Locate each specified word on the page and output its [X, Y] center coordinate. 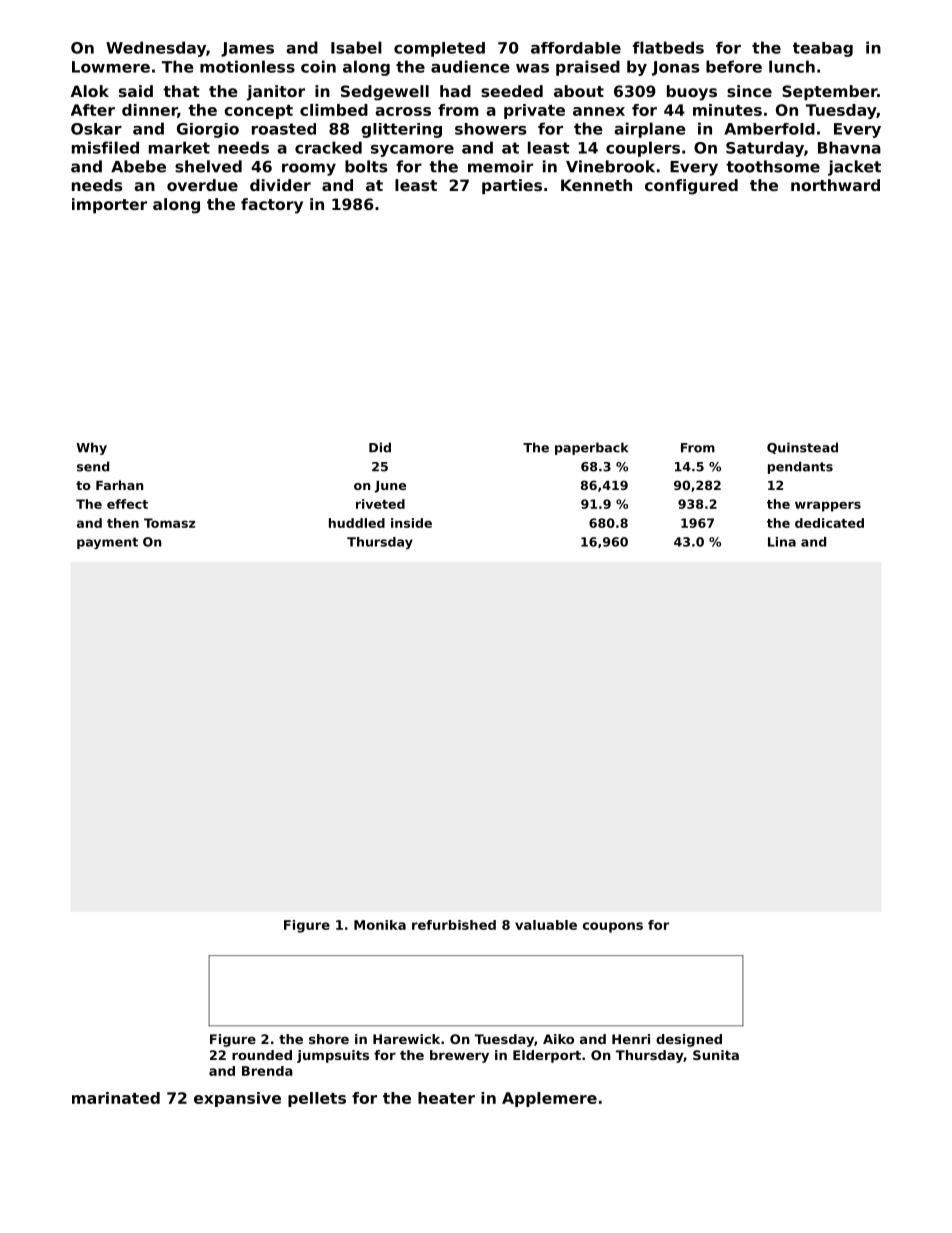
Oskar [96, 129]
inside [411, 523]
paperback [591, 448]
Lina [782, 542]
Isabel [356, 47]
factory [272, 206]
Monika [380, 925]
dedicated [829, 523]
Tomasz [169, 523]
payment [107, 543]
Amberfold [769, 129]
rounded [262, 1055]
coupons [613, 927]
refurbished [454, 925]
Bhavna [849, 147]
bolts [366, 166]
